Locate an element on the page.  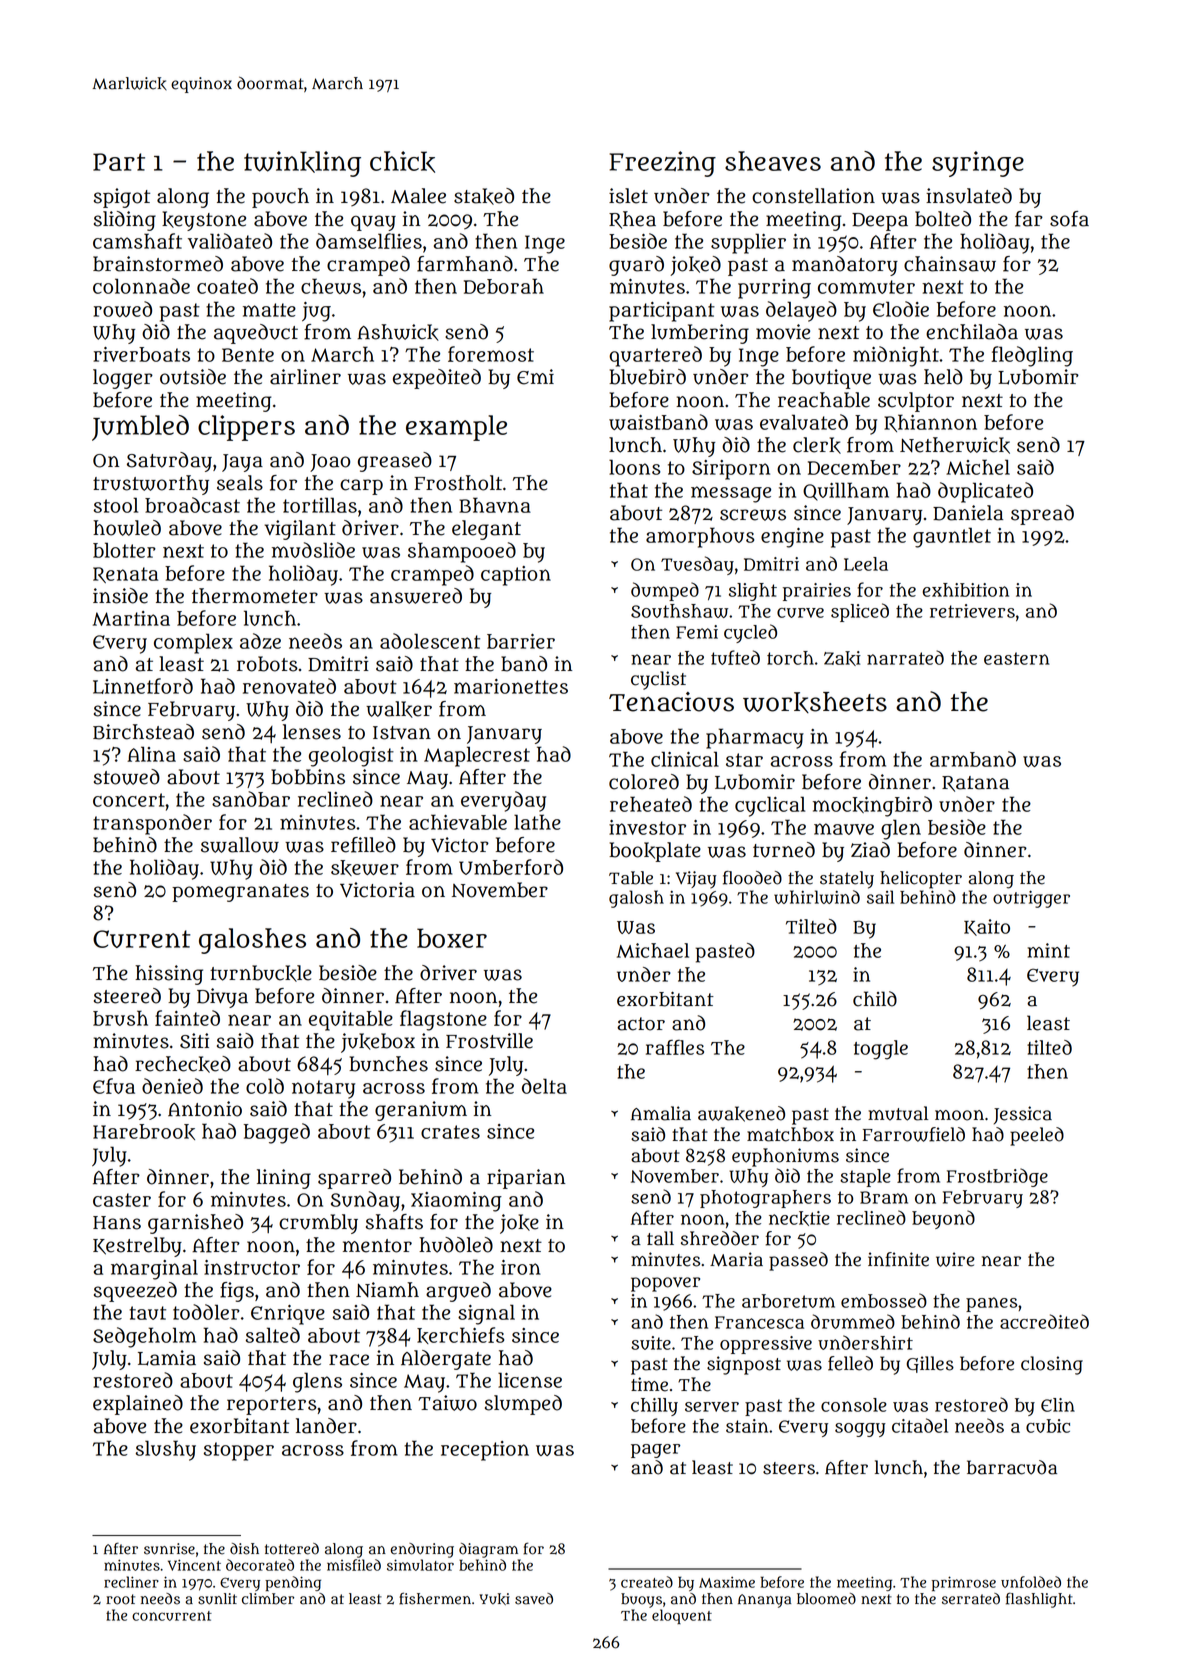
narrated is located at coordinates (905, 657).
